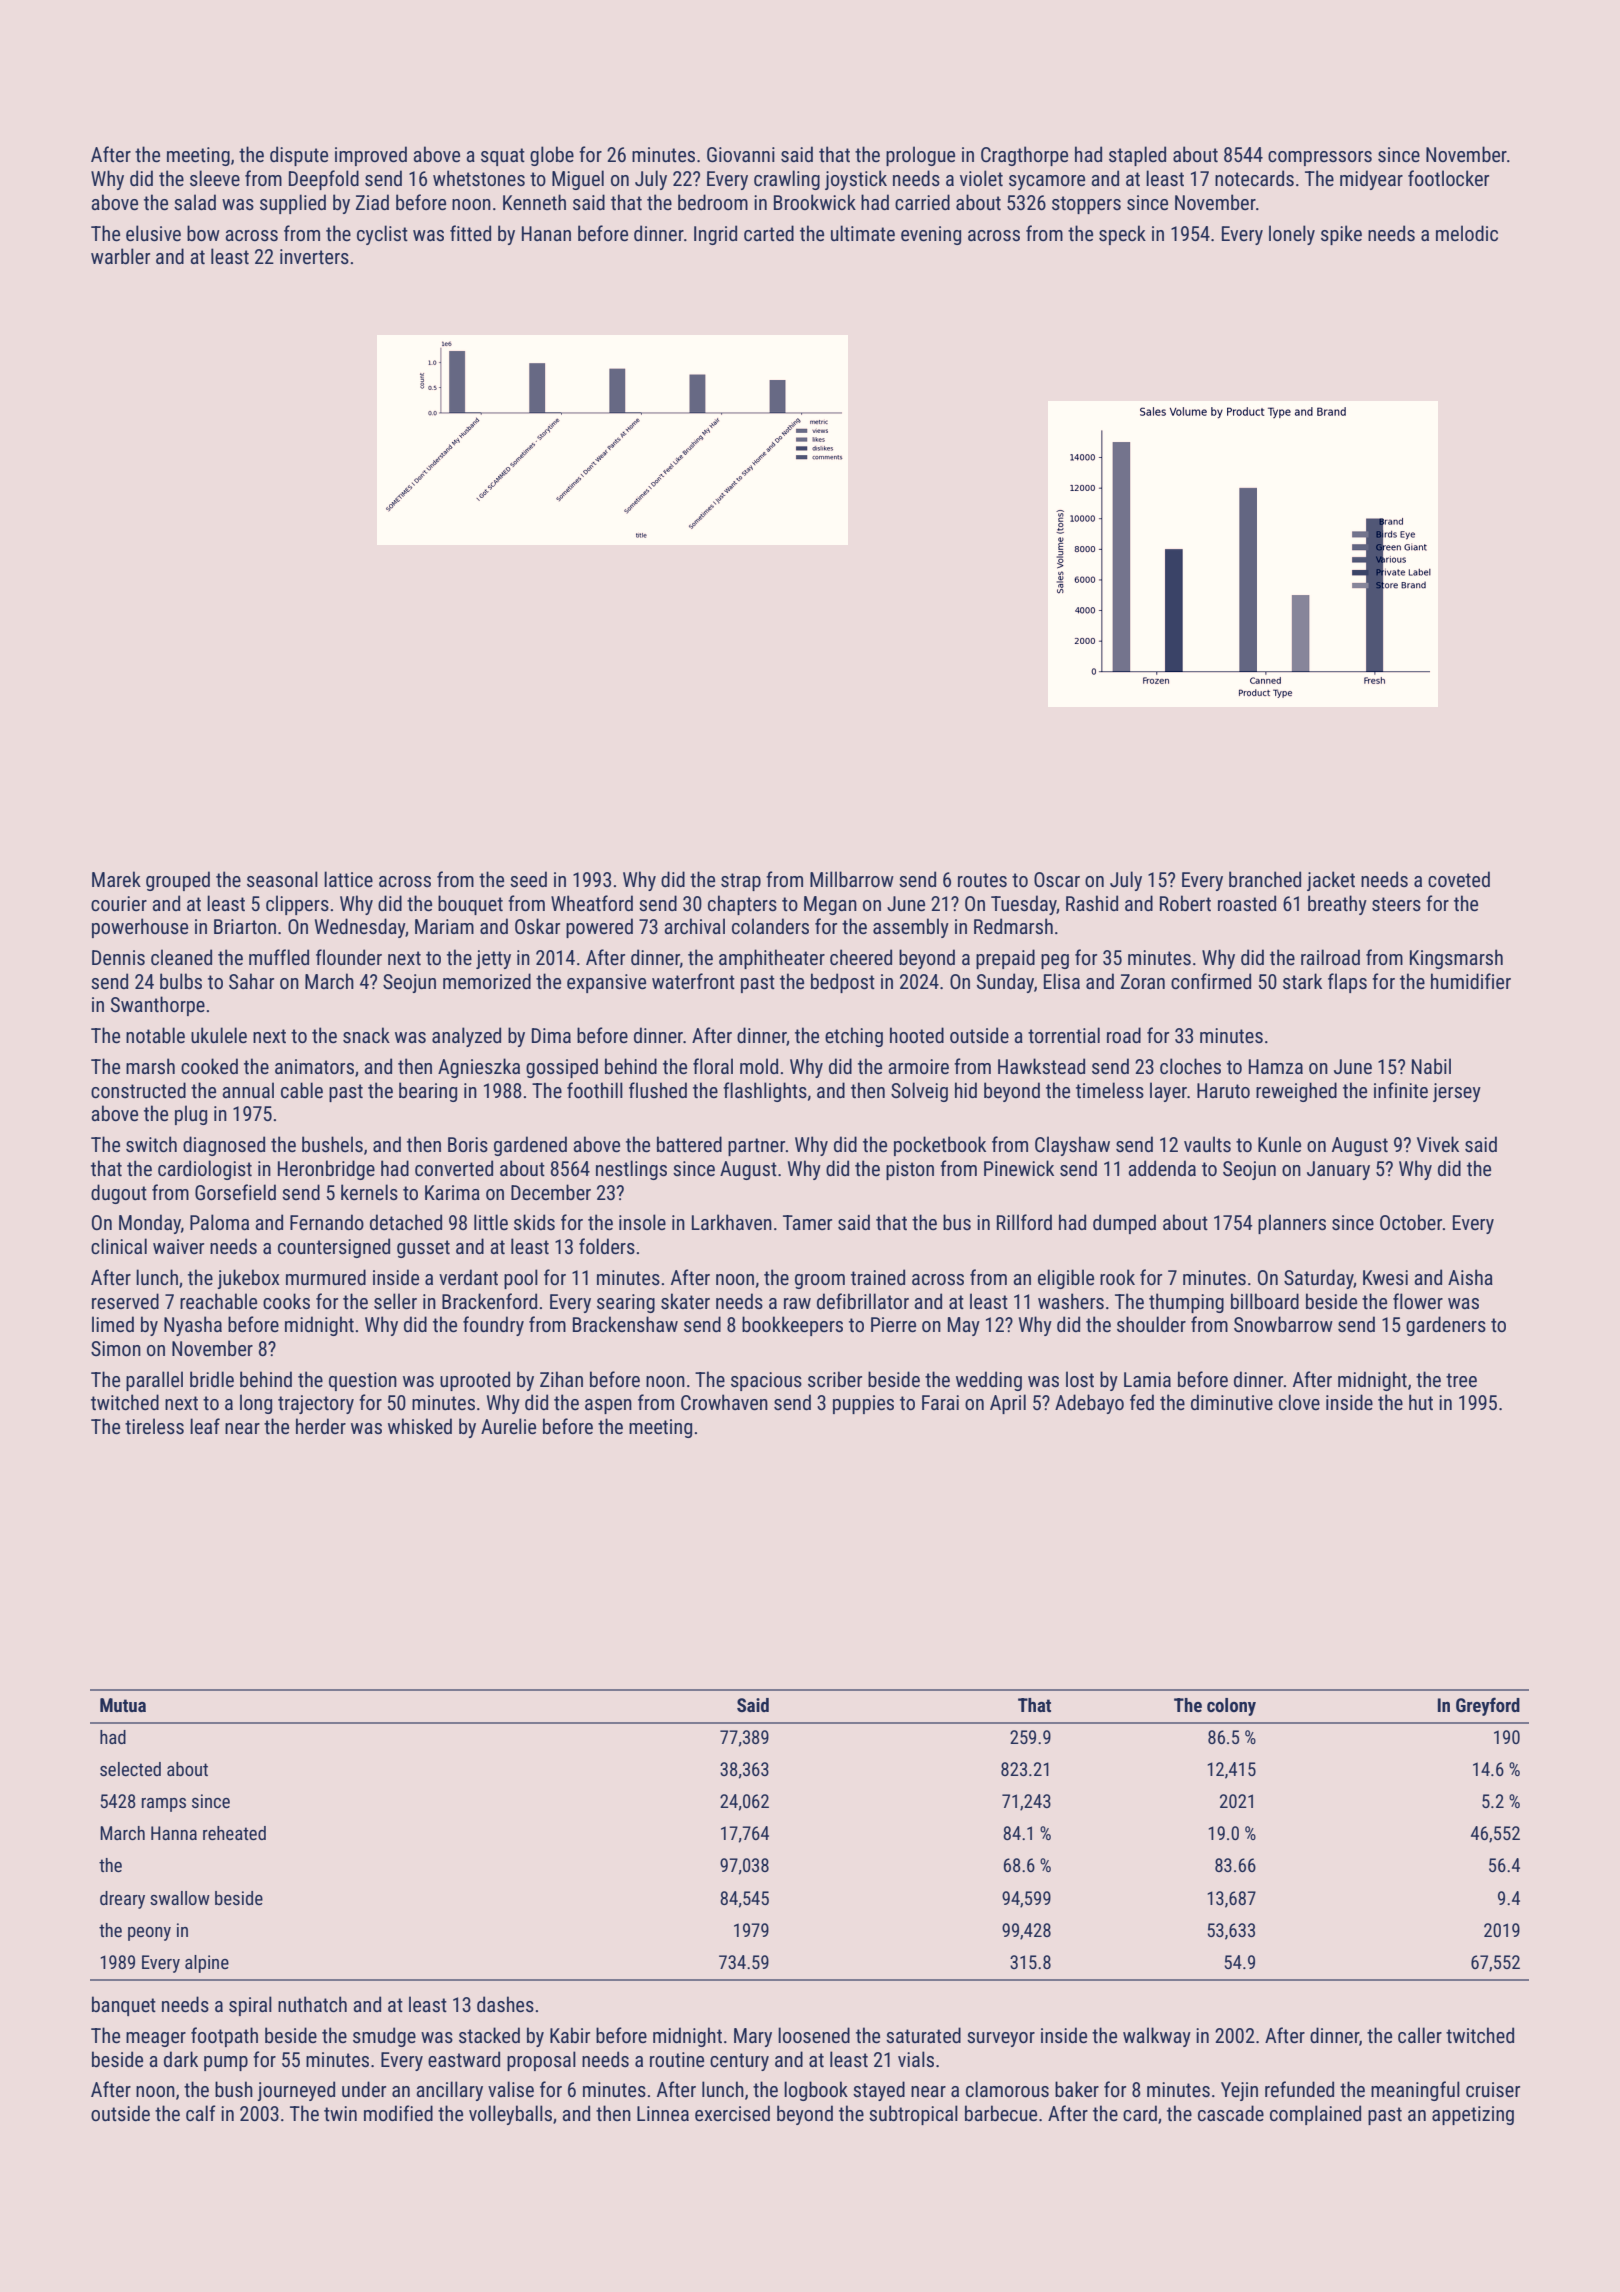 The width and height of the screenshot is (1620, 2292). What do you see at coordinates (1320, 158) in the screenshot?
I see `compressors` at bounding box center [1320, 158].
